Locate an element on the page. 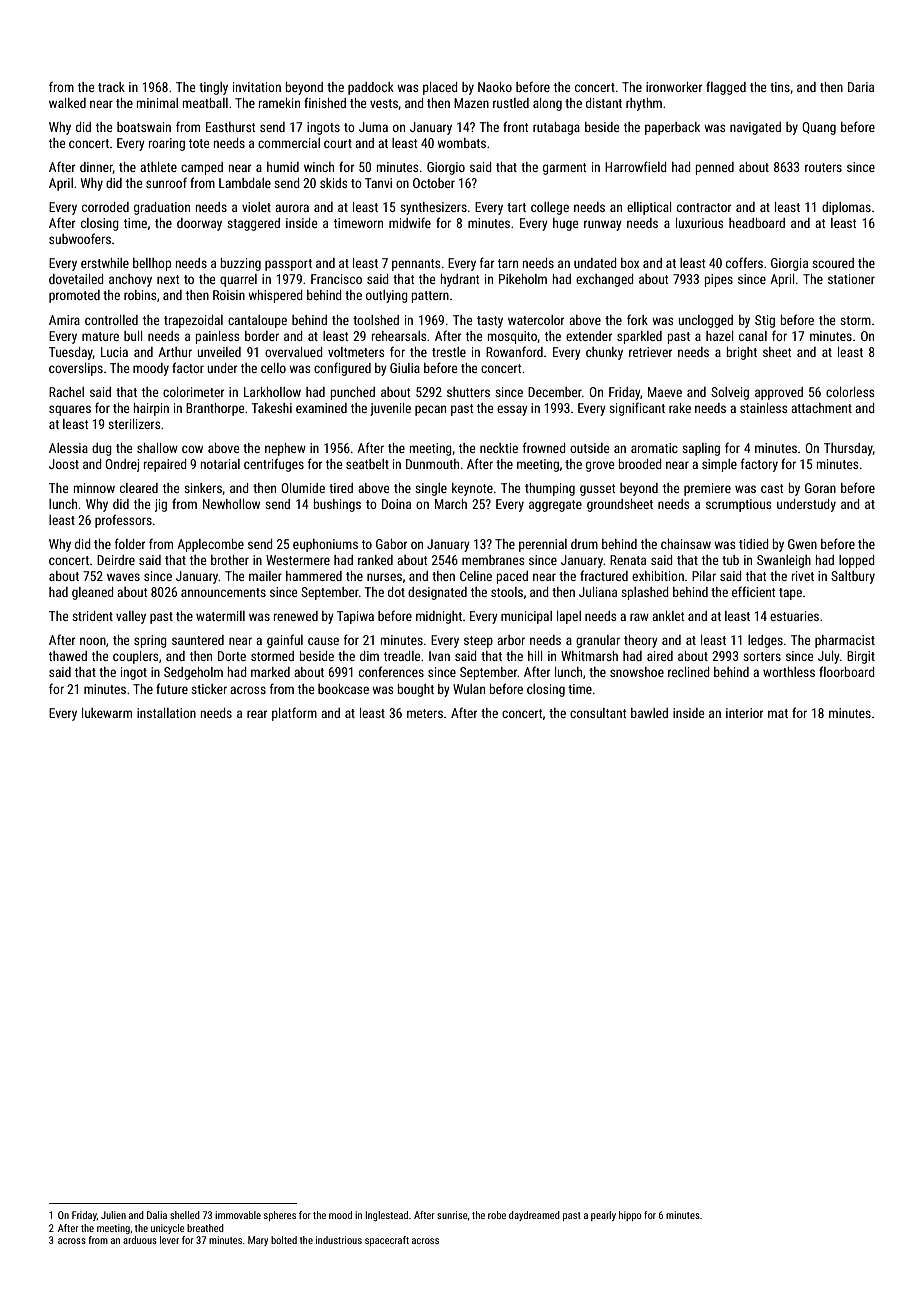 The image size is (924, 1308). track is located at coordinates (111, 87).
